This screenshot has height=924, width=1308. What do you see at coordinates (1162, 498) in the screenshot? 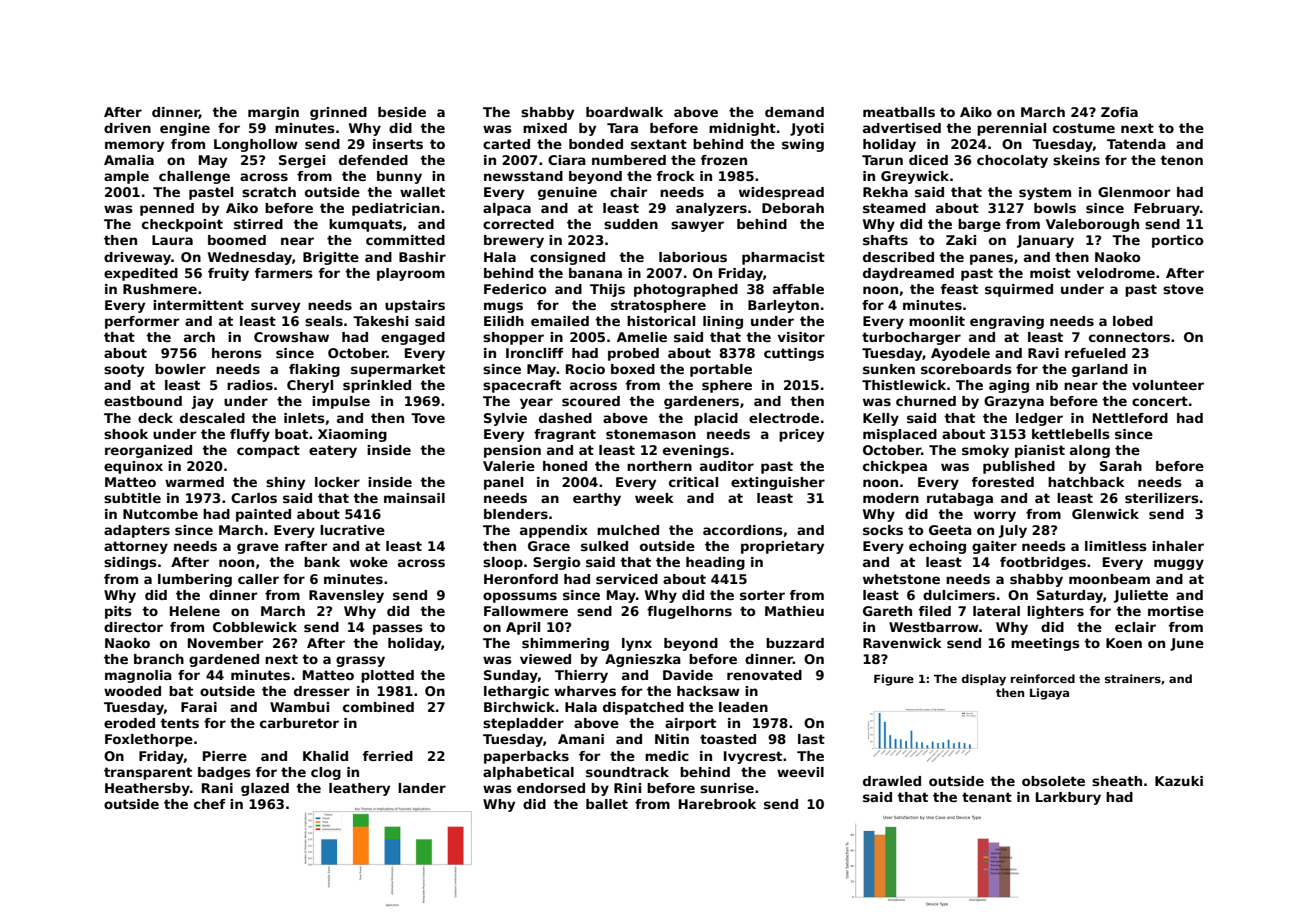
I see `sterilizers` at bounding box center [1162, 498].
